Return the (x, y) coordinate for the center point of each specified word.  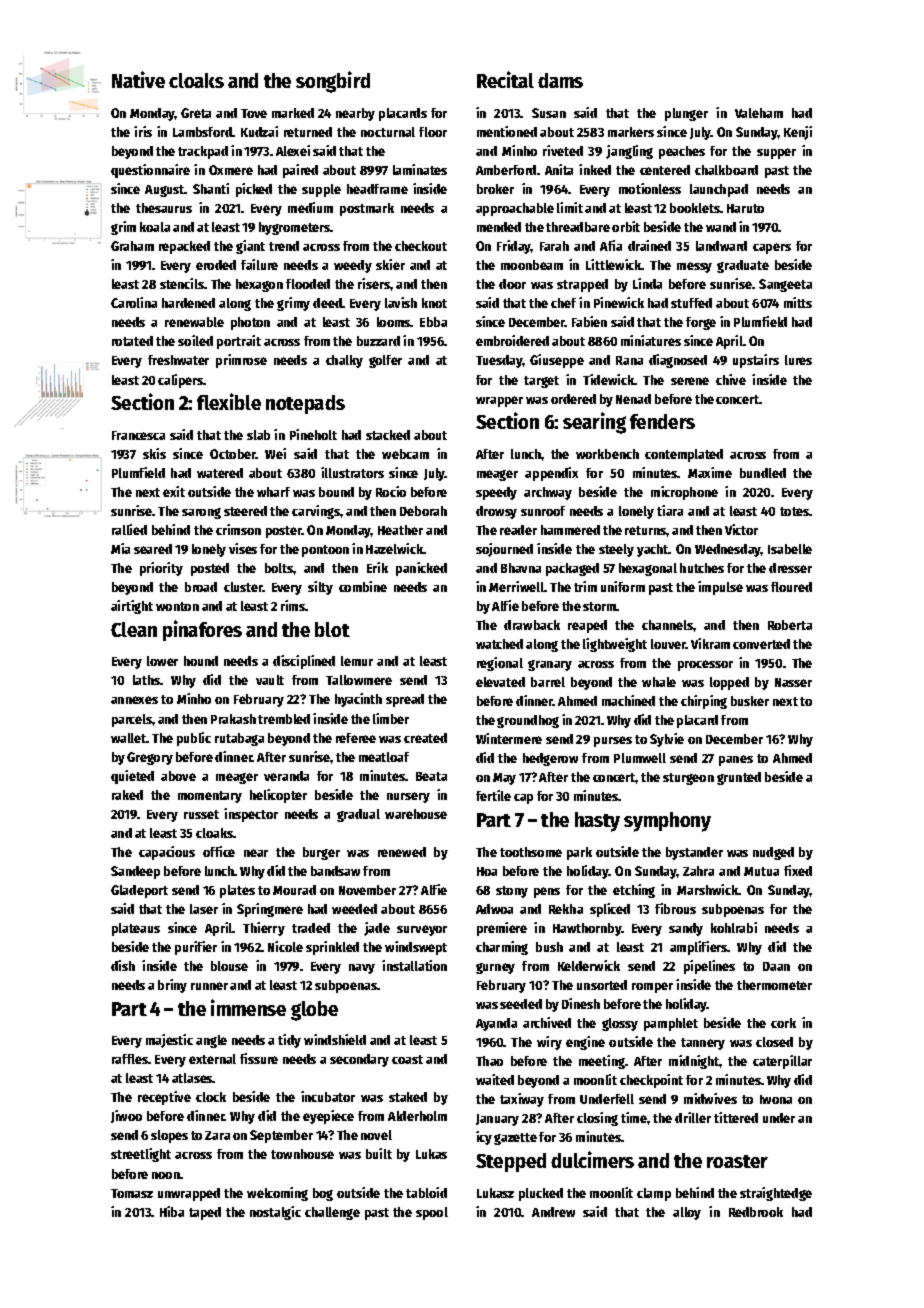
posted (210, 569)
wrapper (499, 401)
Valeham (759, 113)
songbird (333, 82)
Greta (196, 113)
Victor (741, 529)
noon (166, 1175)
